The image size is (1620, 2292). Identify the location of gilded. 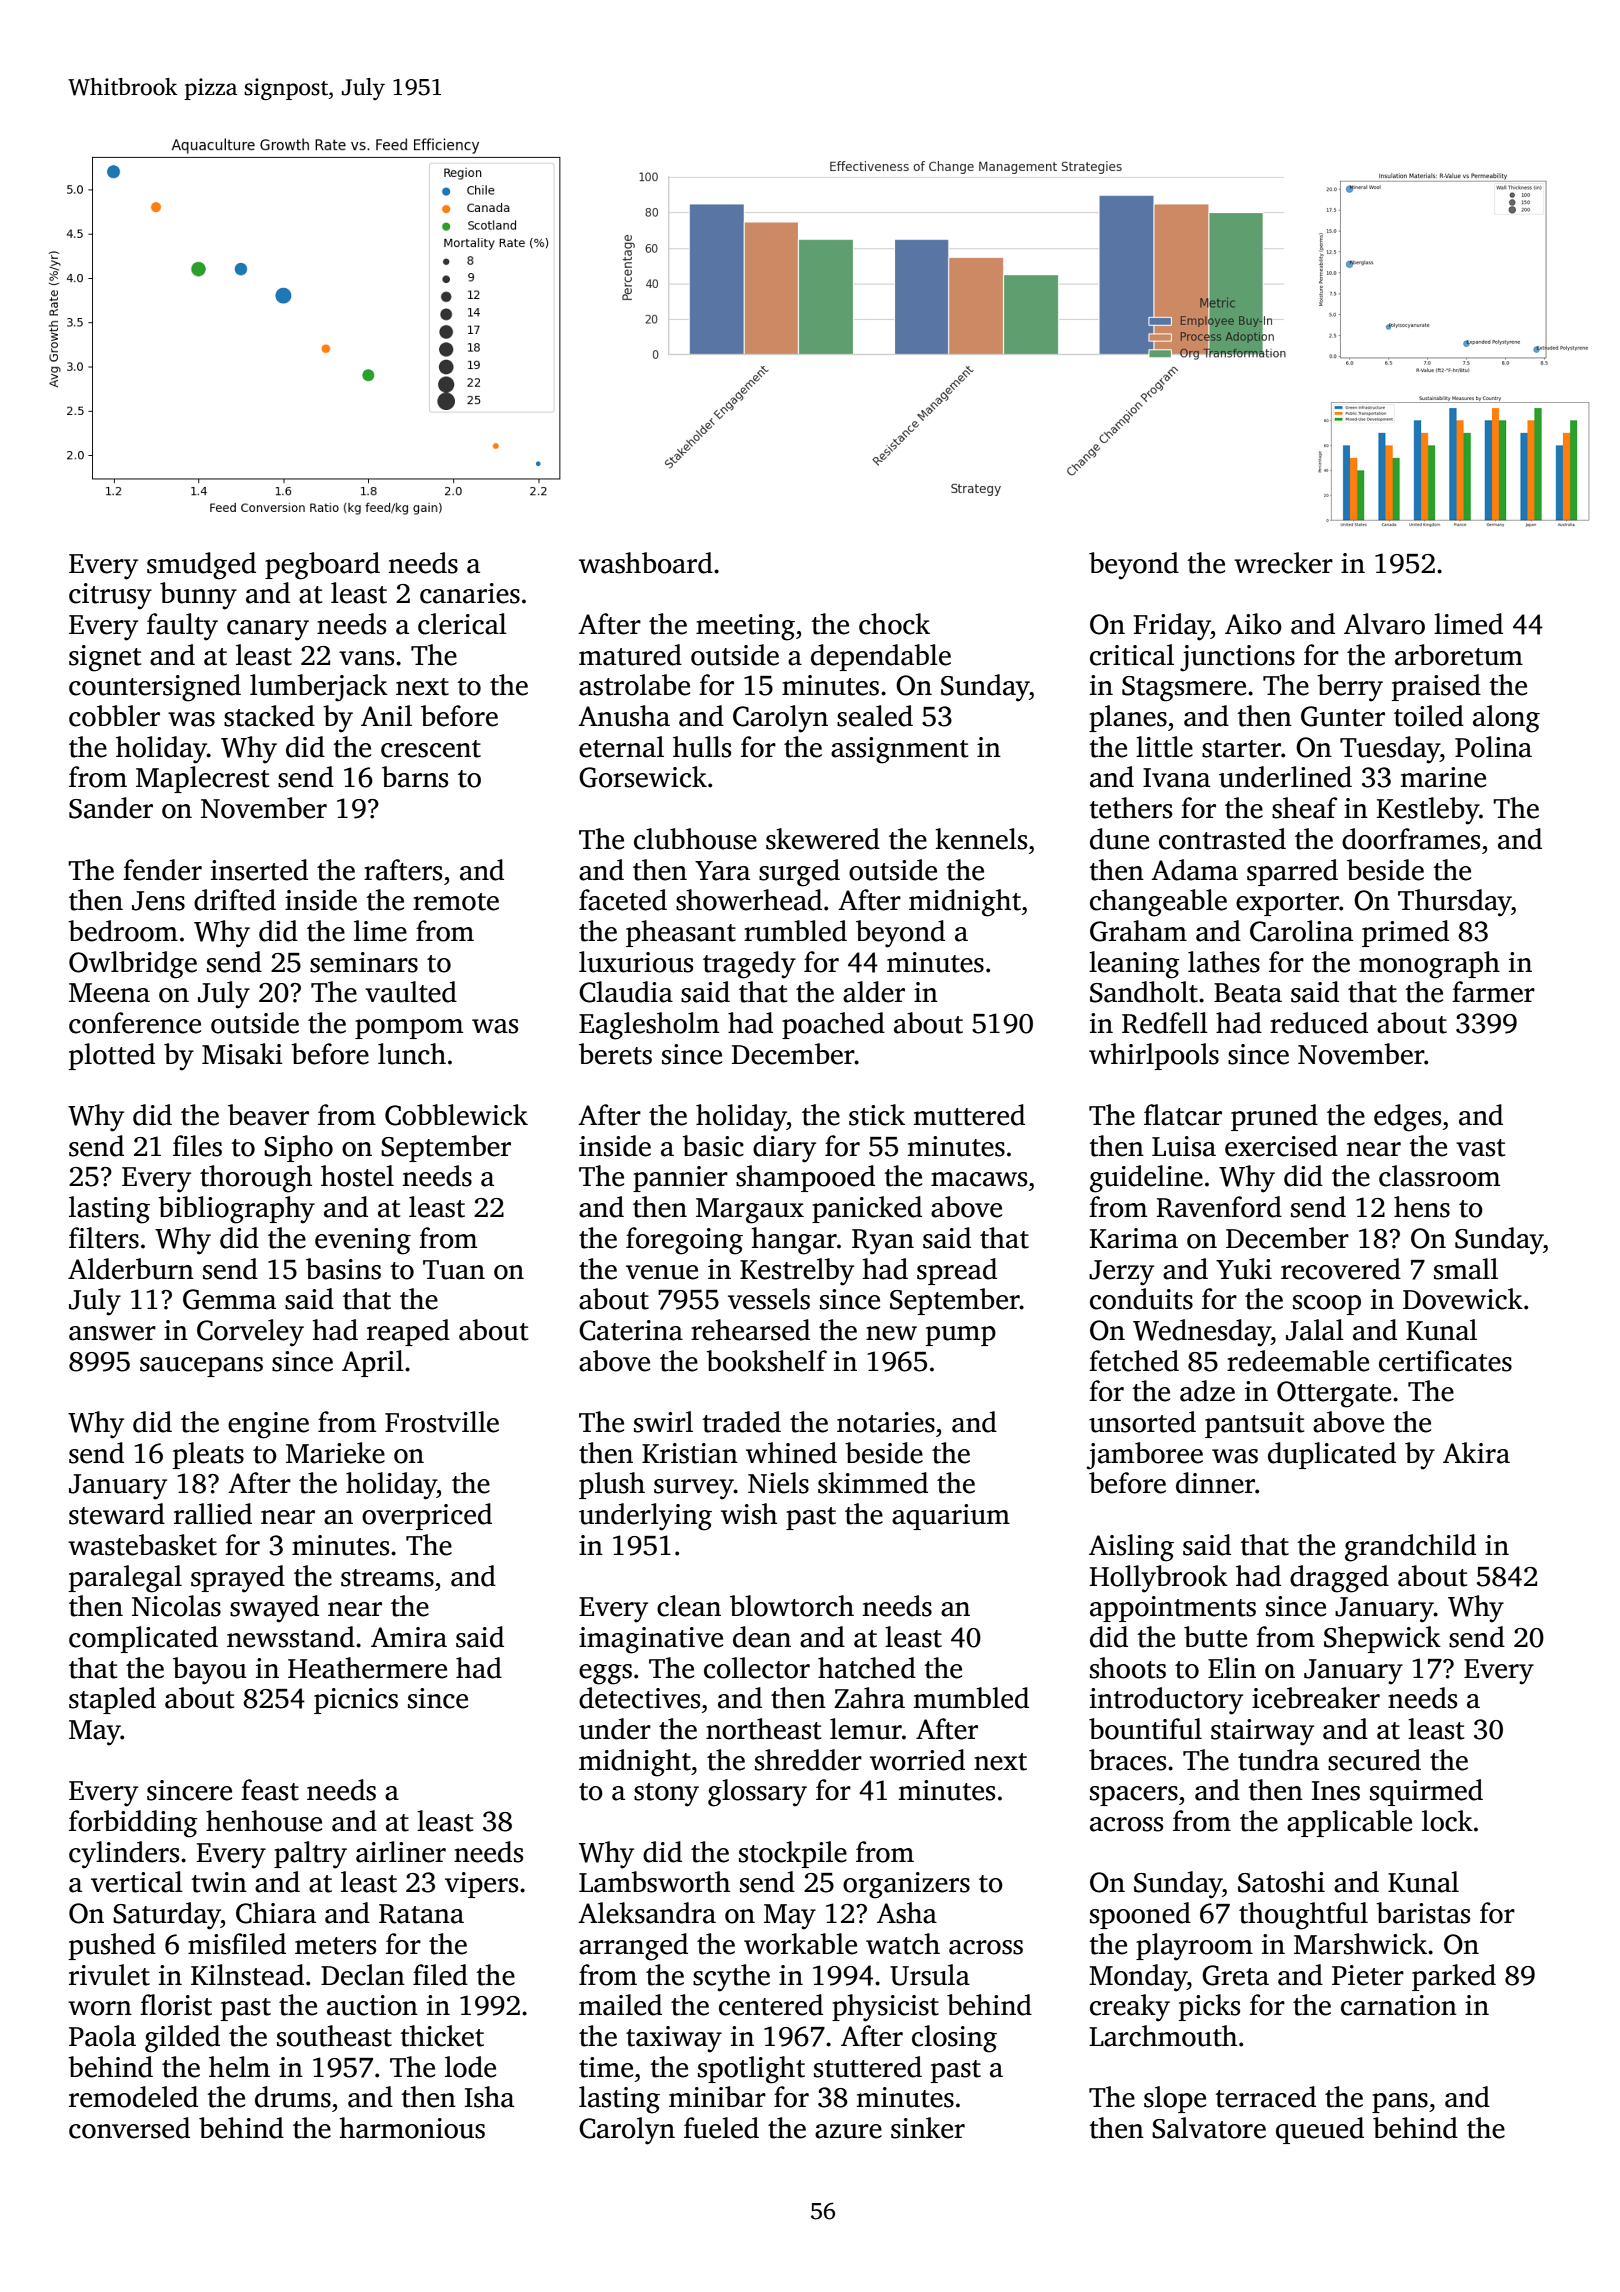
(182, 2039).
